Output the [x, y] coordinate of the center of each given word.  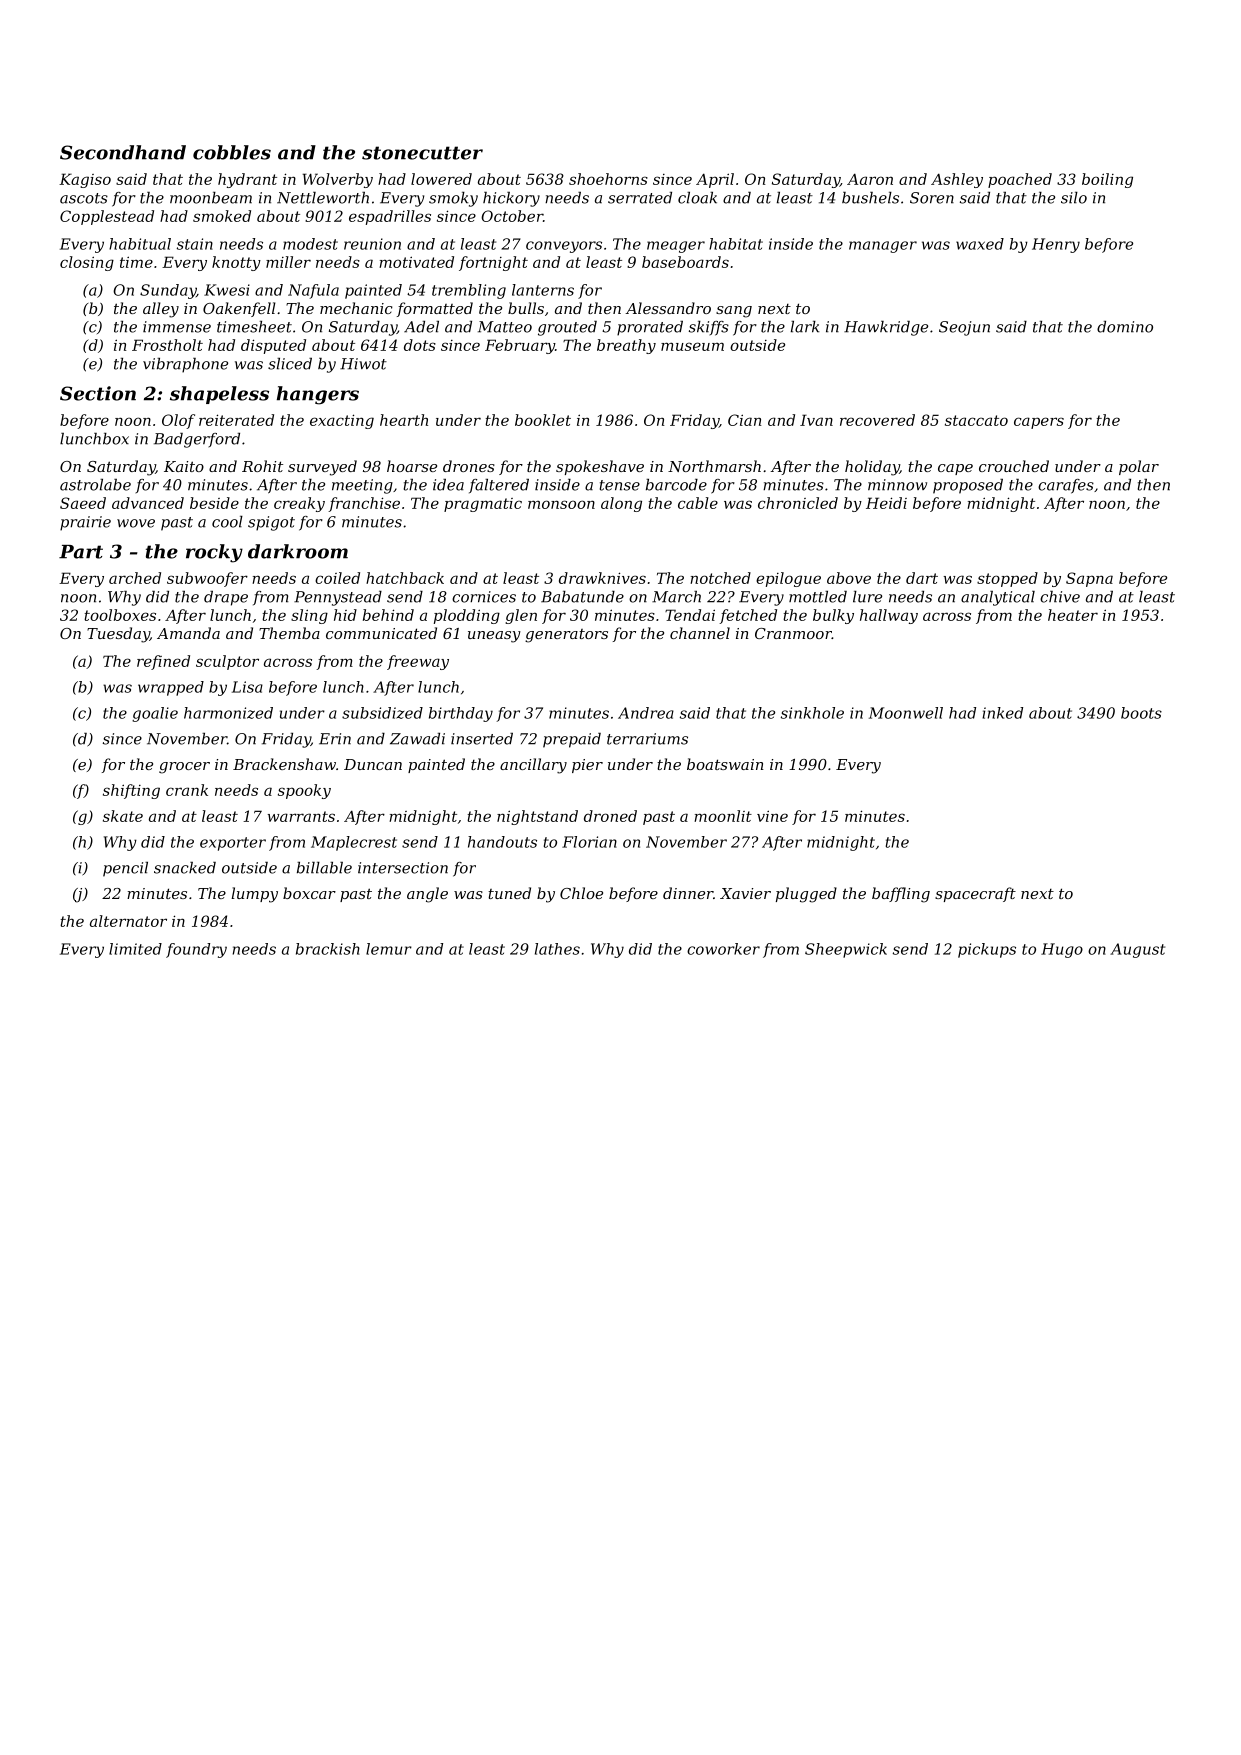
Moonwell [906, 713]
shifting [131, 791]
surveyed [322, 468]
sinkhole [812, 713]
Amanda [188, 633]
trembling [469, 291]
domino [1125, 327]
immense [177, 327]
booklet [543, 420]
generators [566, 636]
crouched [1014, 466]
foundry [196, 950]
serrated [640, 198]
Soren [932, 198]
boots [1141, 713]
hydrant [247, 180]
